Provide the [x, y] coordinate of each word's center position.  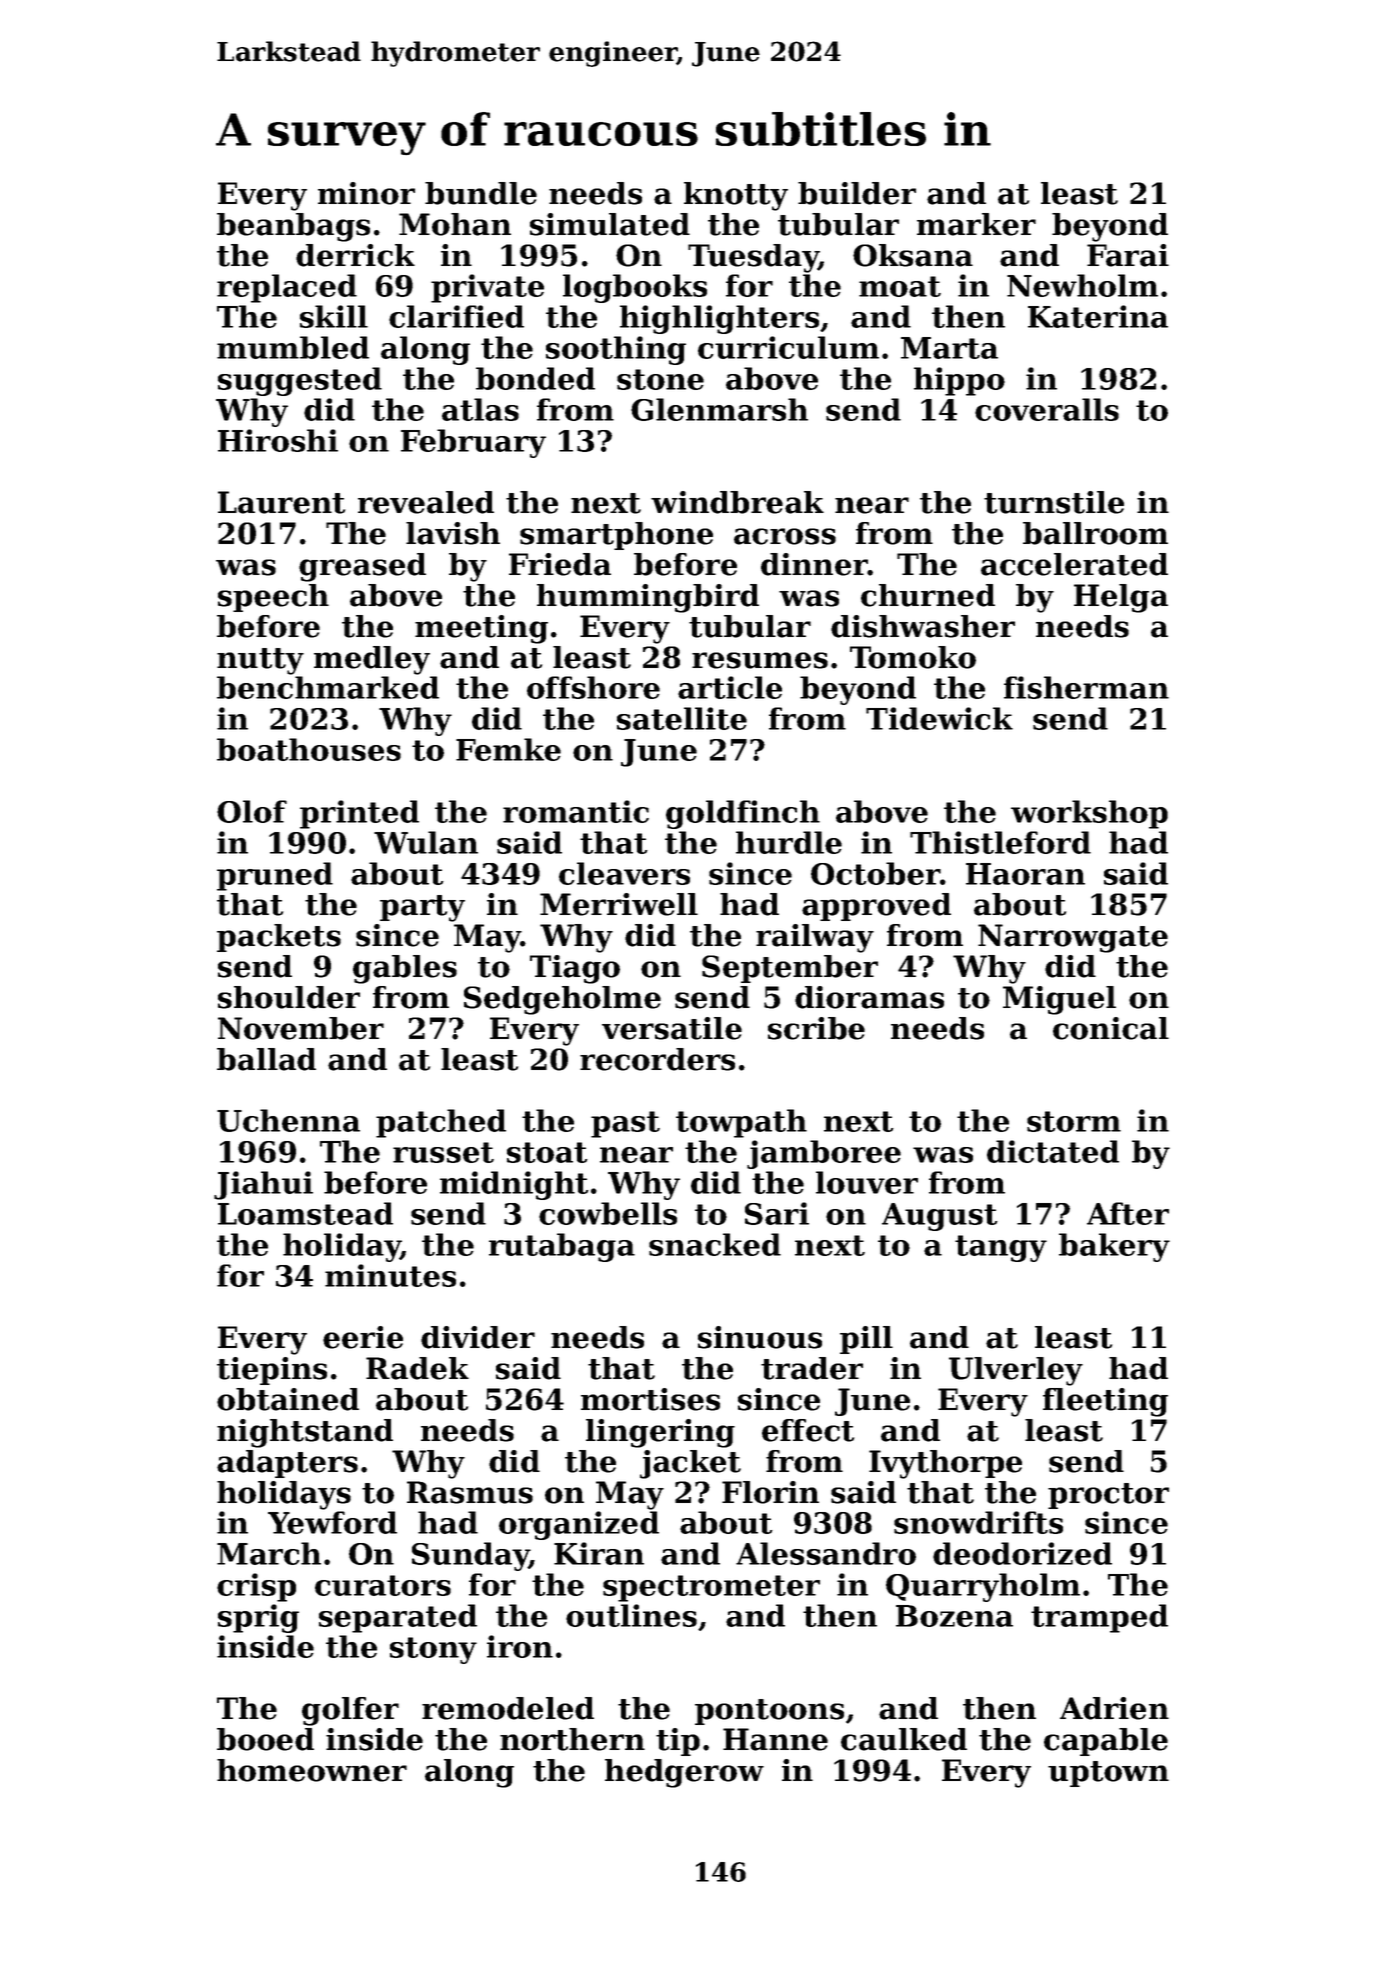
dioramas [869, 997]
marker [976, 224]
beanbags [293, 227]
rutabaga [562, 1247]
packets [279, 938]
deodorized [1022, 1553]
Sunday [470, 1556]
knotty [736, 196]
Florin [770, 1492]
